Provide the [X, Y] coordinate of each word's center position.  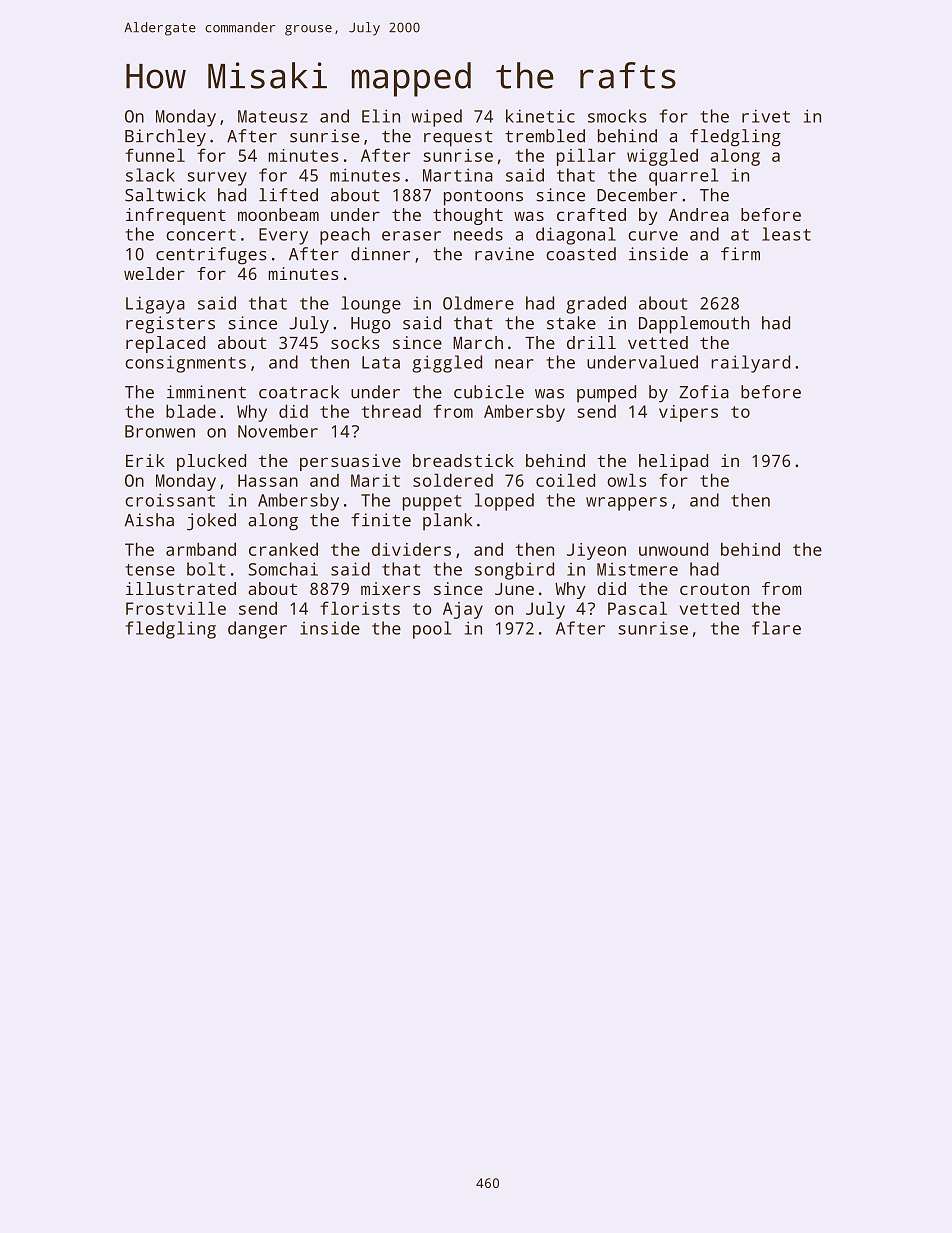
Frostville [176, 608]
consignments [185, 364]
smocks [617, 116]
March [478, 342]
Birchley [165, 138]
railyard [750, 364]
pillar [586, 157]
